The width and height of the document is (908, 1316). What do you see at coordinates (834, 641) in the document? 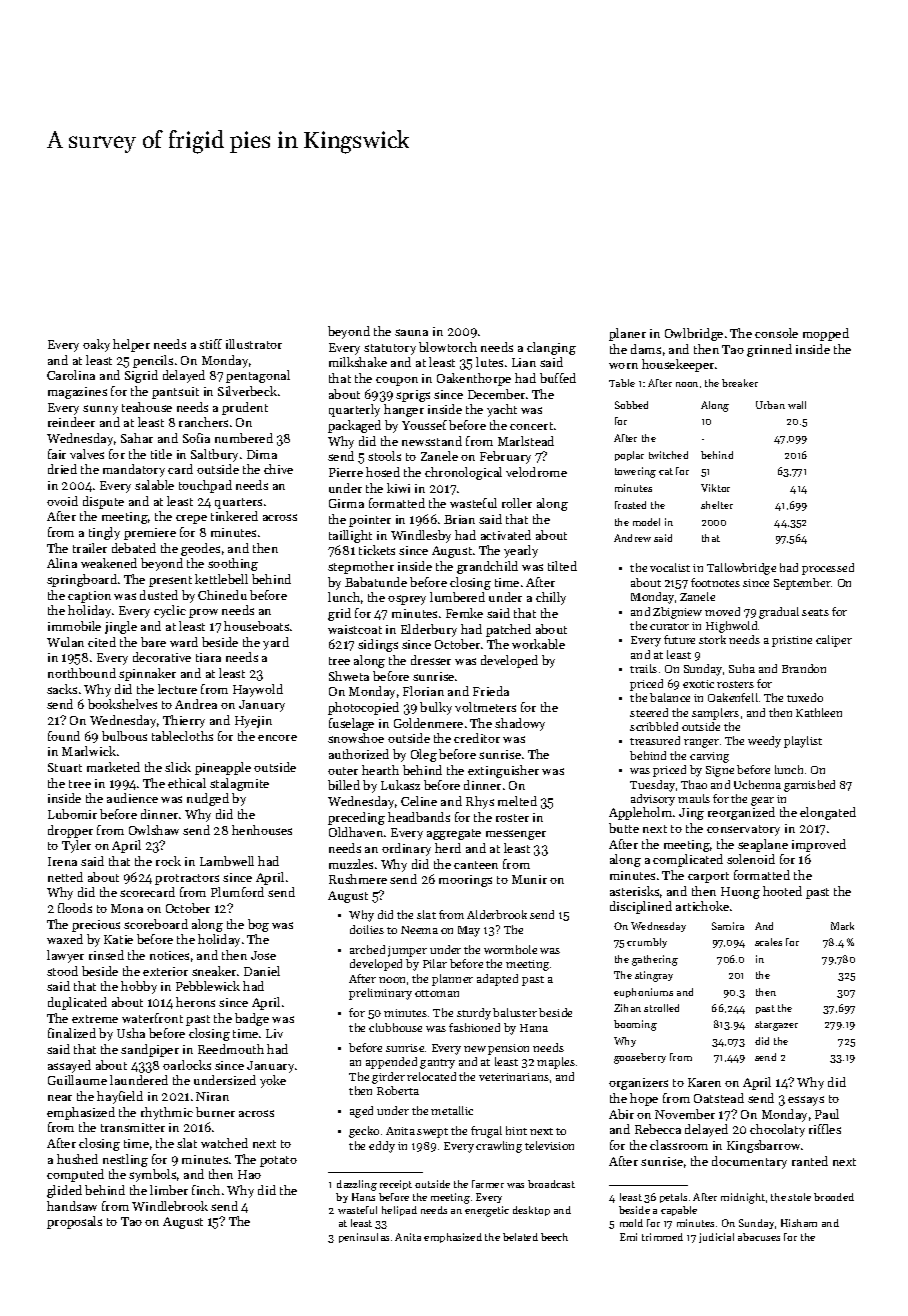
I see `caliper` at bounding box center [834, 641].
